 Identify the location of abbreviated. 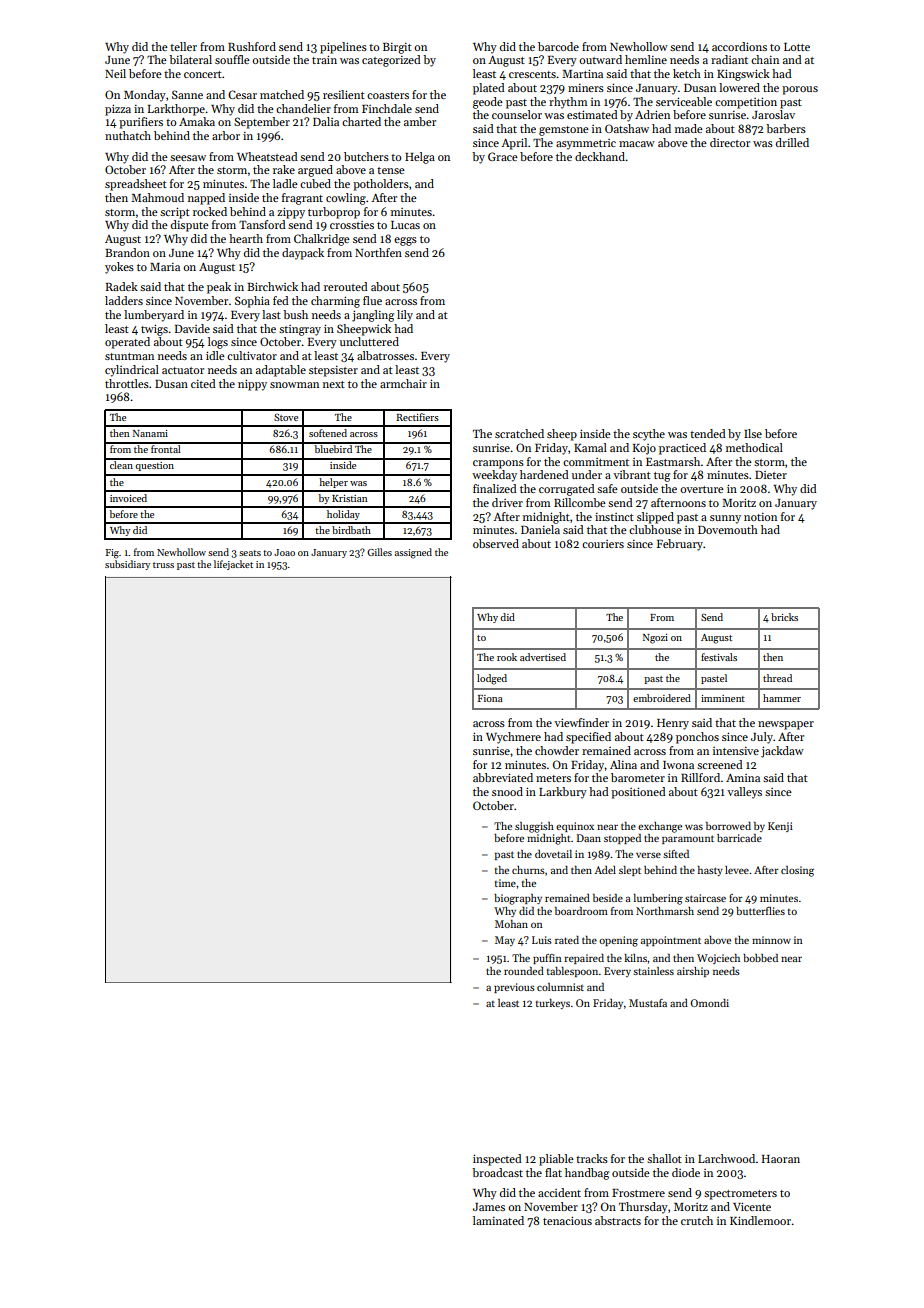
(503, 777).
